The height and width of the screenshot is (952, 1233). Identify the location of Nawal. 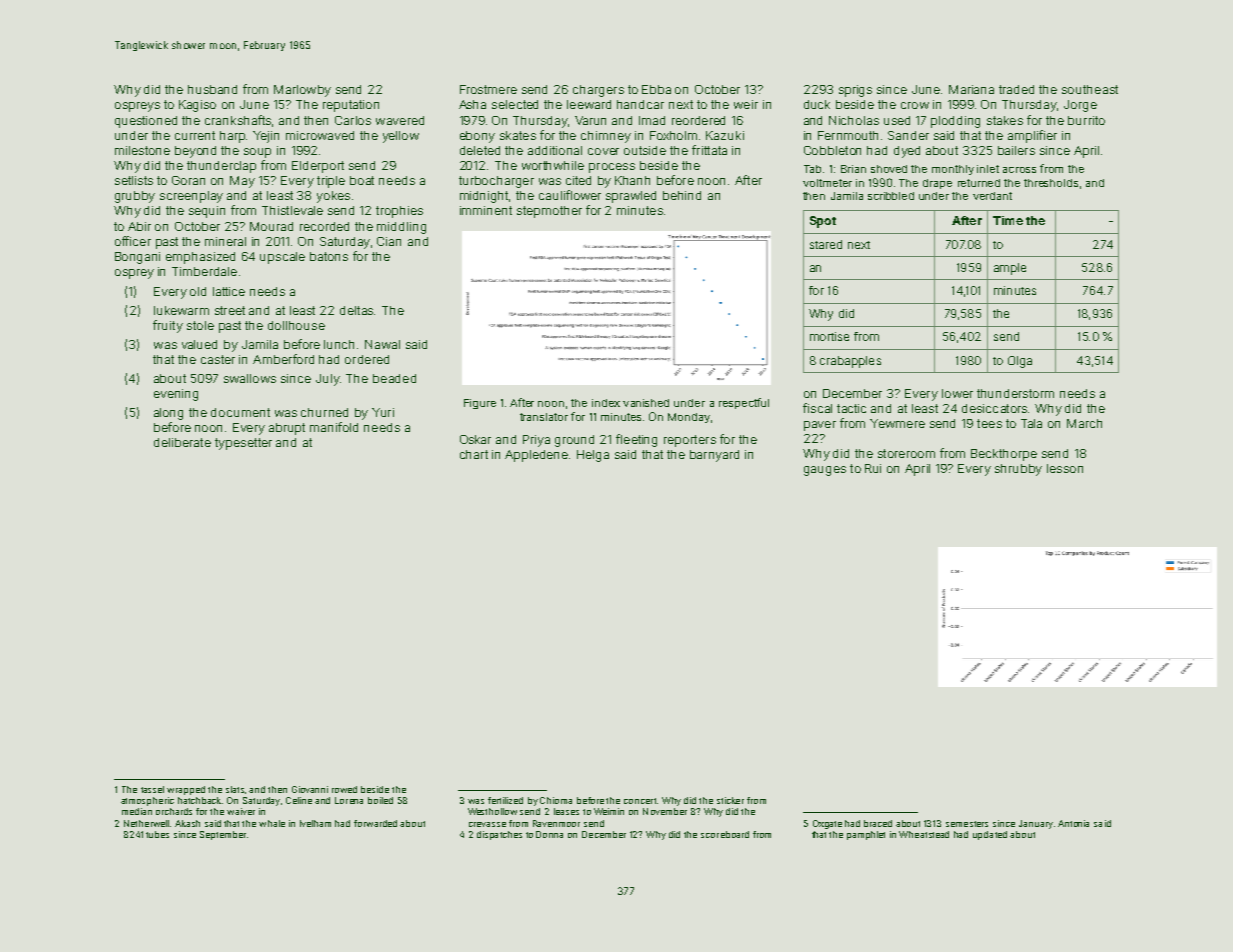
(382, 344).
